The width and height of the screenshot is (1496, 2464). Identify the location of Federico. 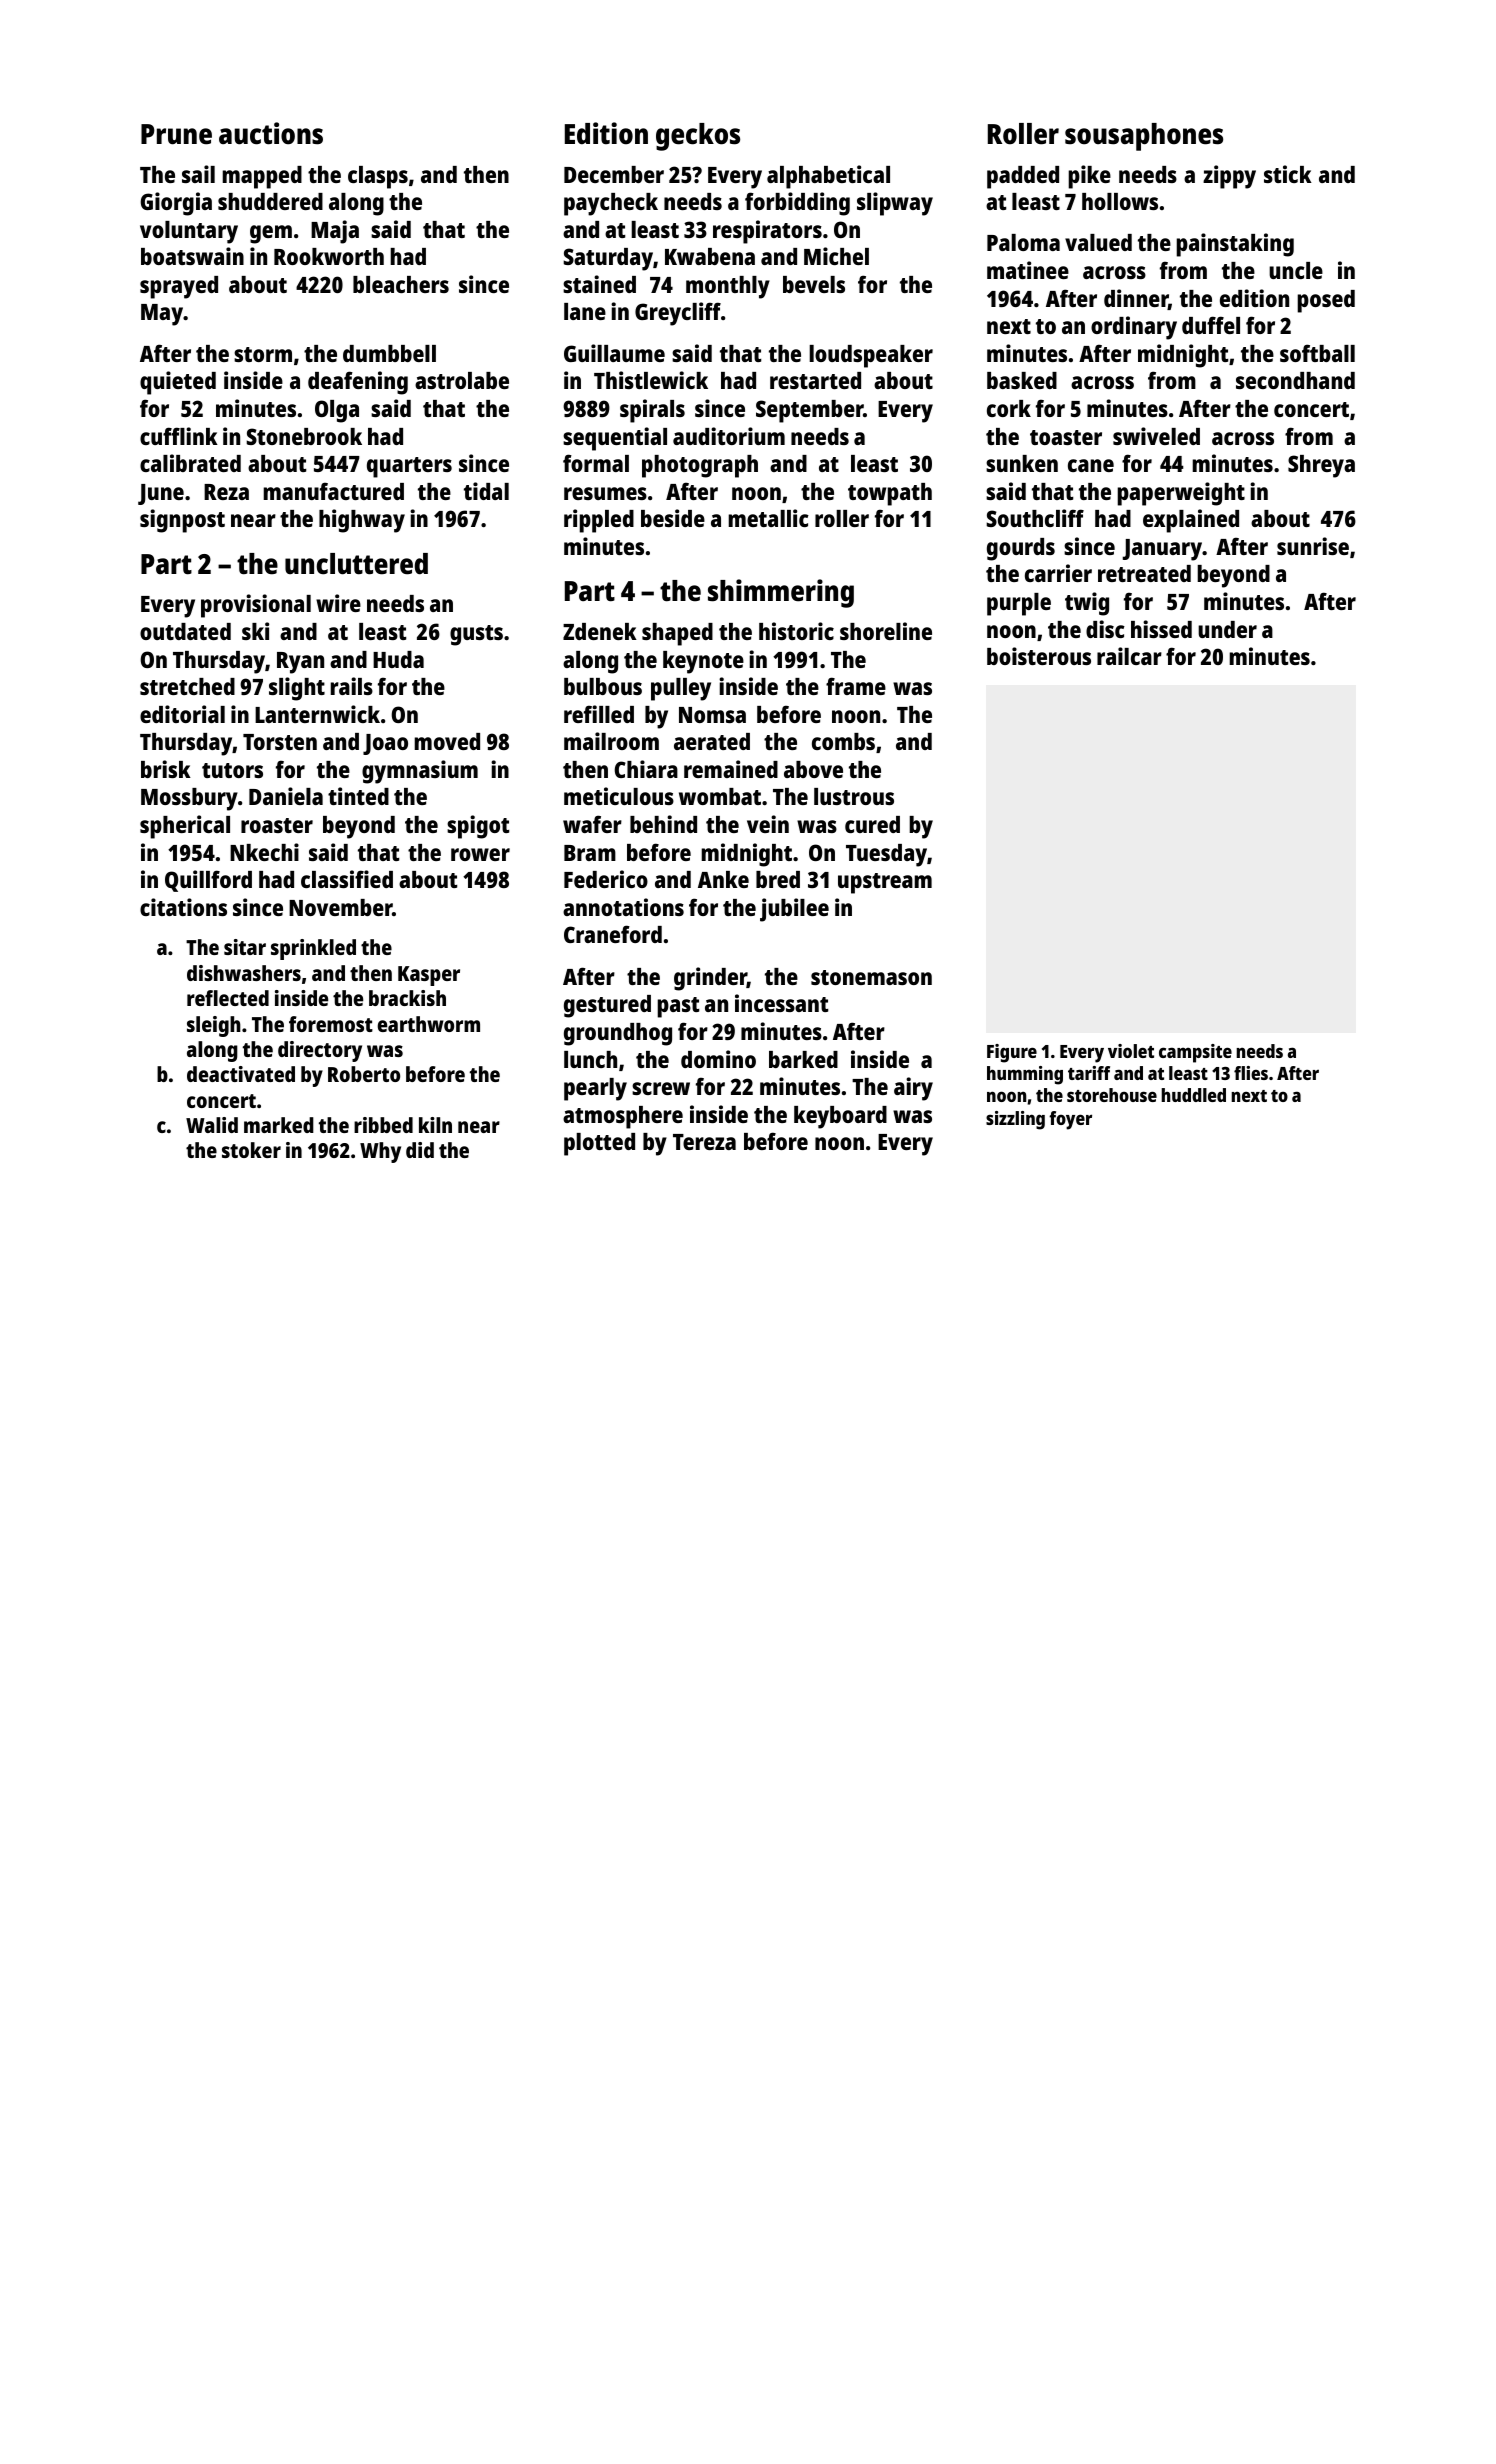
(606, 879).
